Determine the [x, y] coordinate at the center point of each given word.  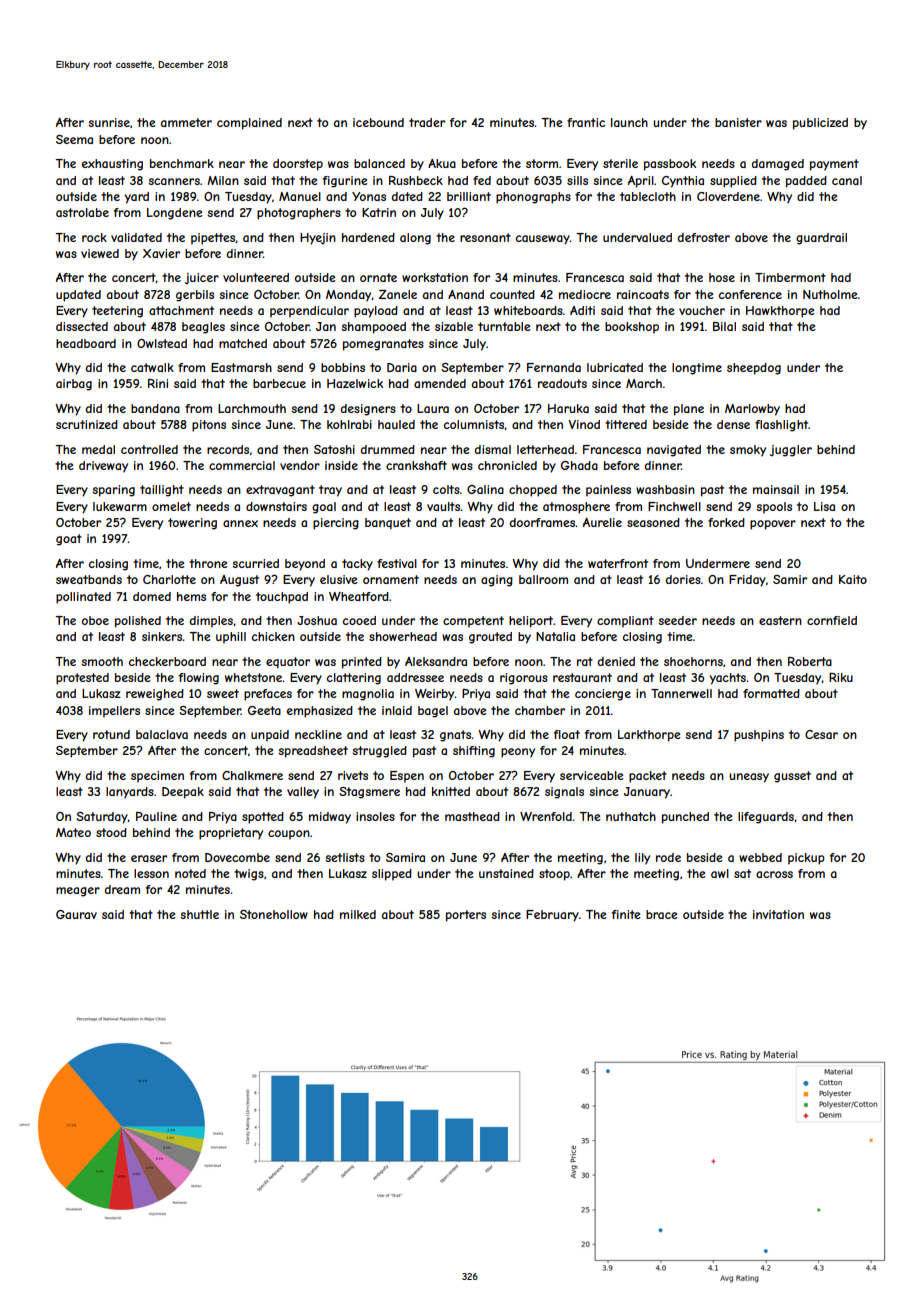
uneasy [749, 778]
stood [111, 832]
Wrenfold [546, 816]
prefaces [268, 695]
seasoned [653, 522]
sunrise [109, 122]
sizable [454, 326]
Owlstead [162, 343]
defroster [704, 237]
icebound [378, 122]
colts [446, 489]
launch [629, 122]
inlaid [397, 710]
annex [240, 523]
